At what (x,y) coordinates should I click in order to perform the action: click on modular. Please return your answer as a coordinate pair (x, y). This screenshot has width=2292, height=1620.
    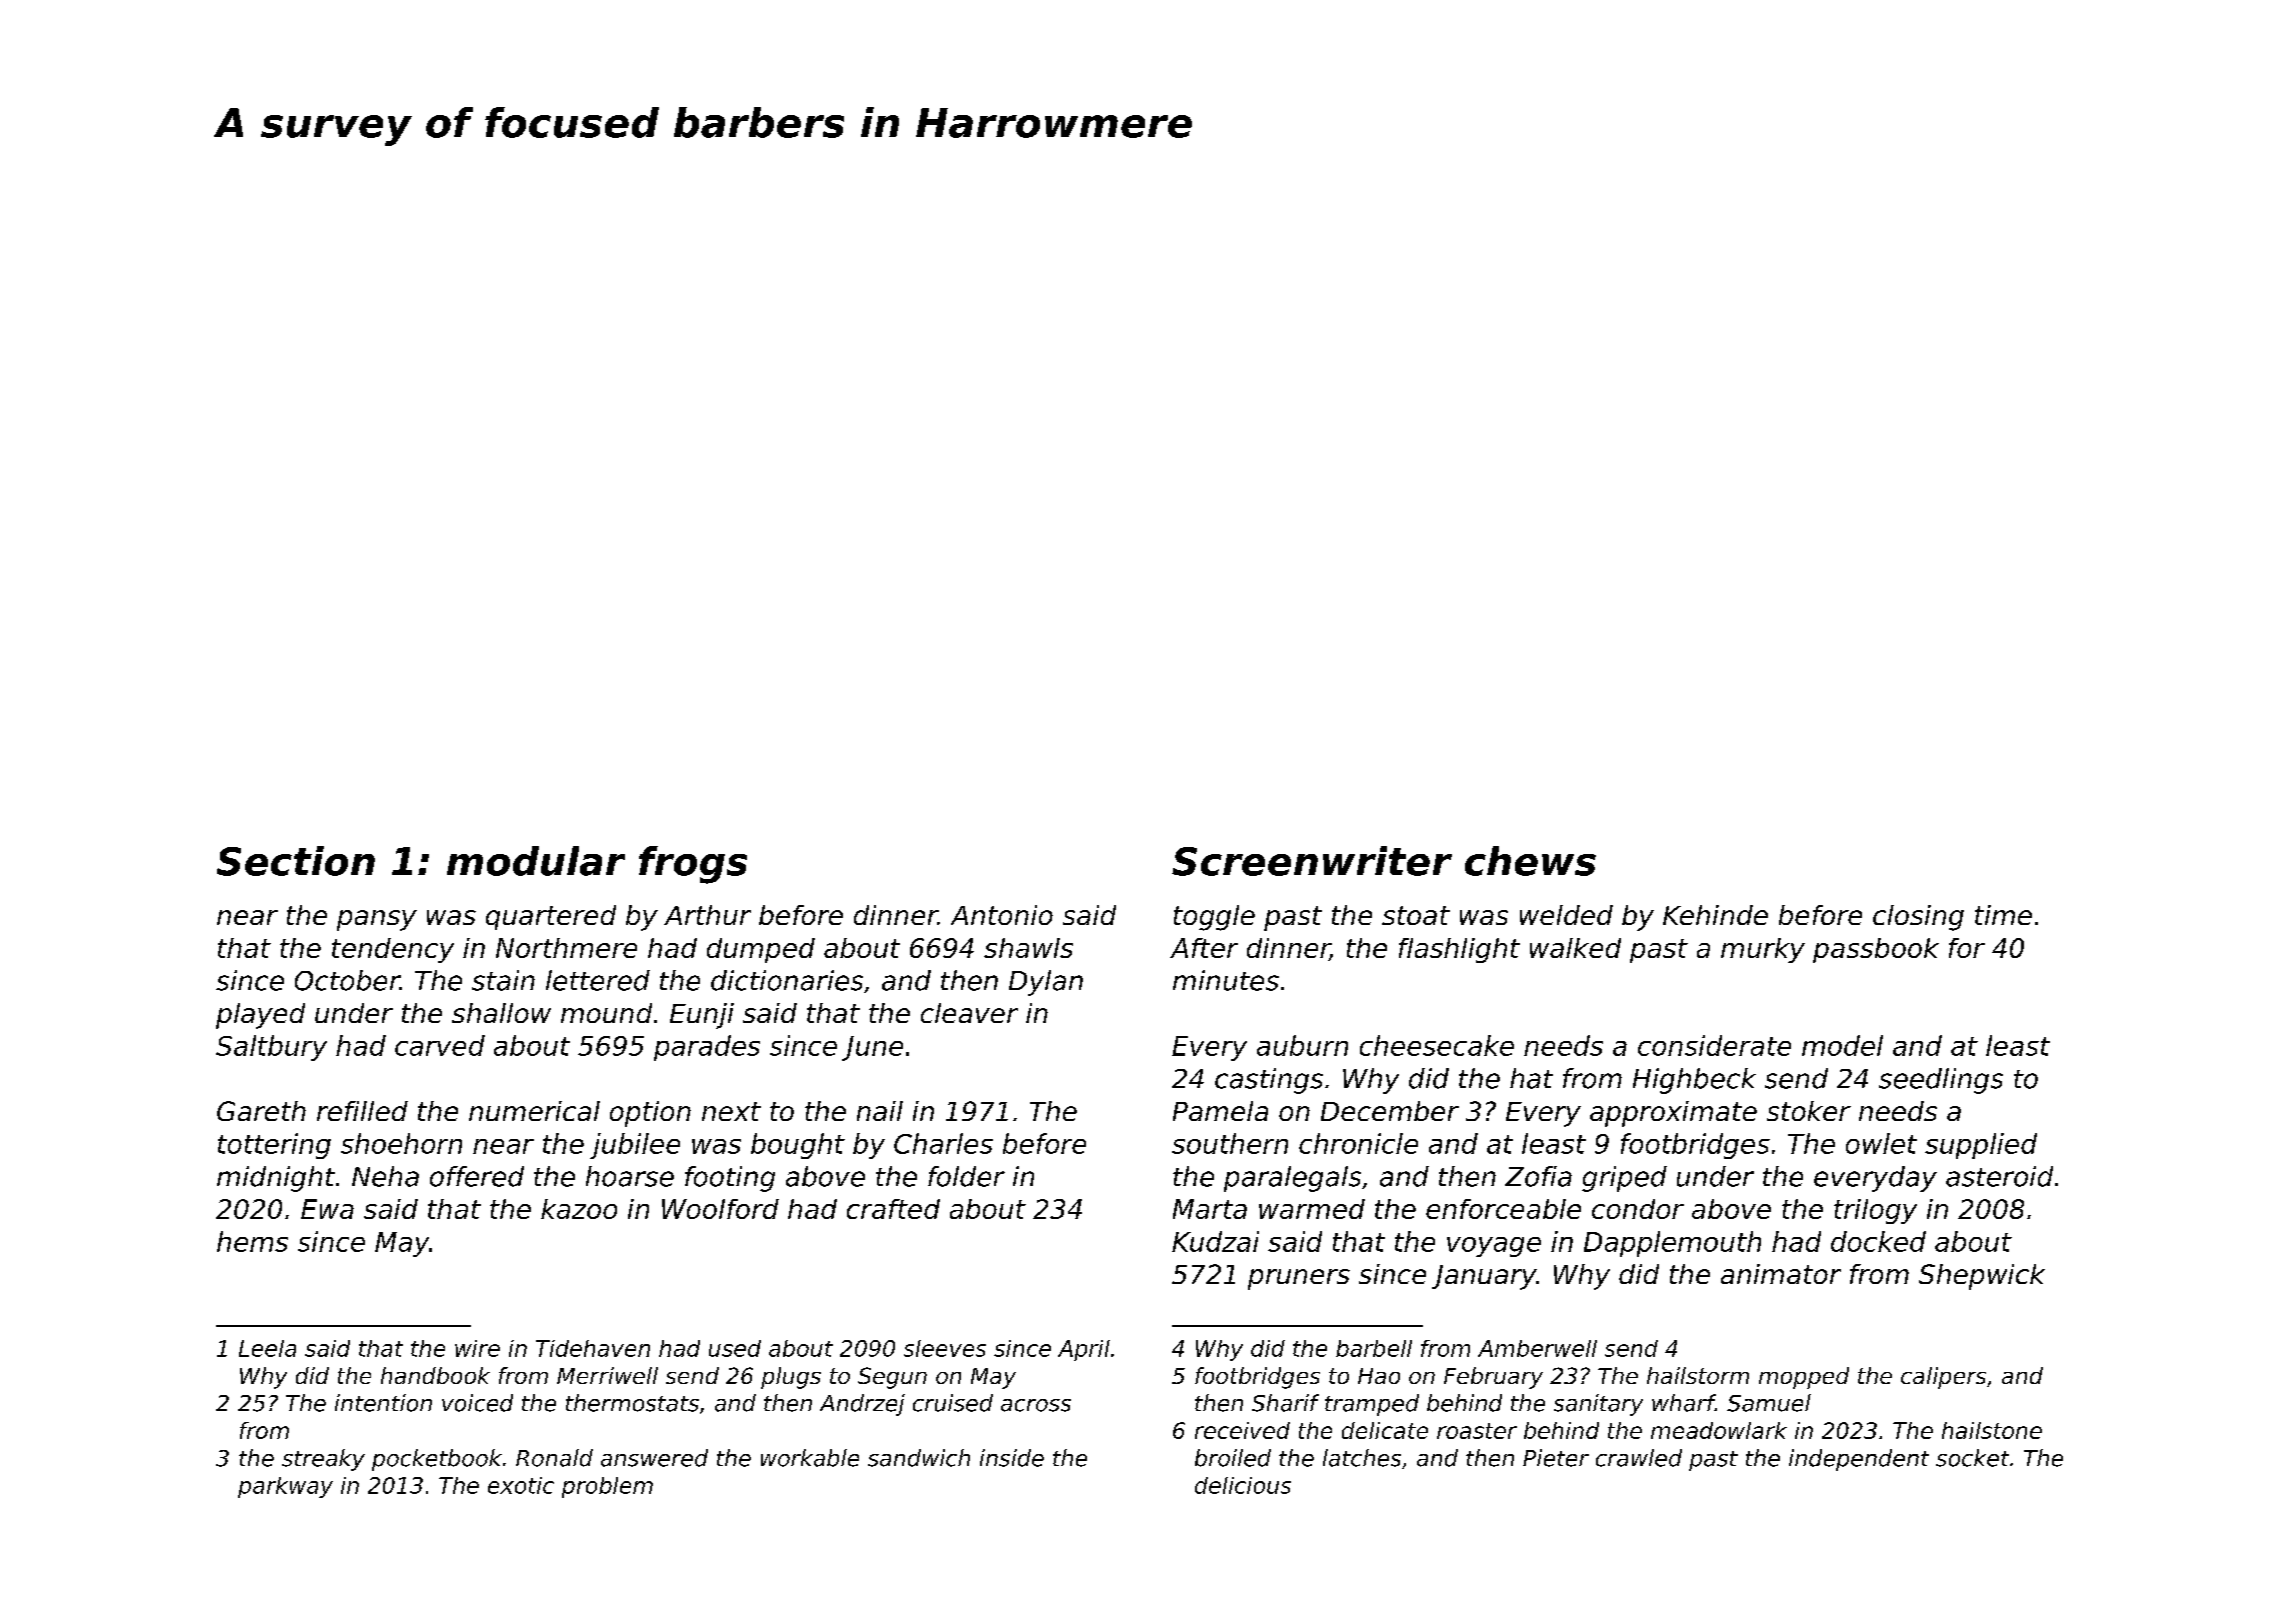
    Looking at the image, I should click on (536, 861).
